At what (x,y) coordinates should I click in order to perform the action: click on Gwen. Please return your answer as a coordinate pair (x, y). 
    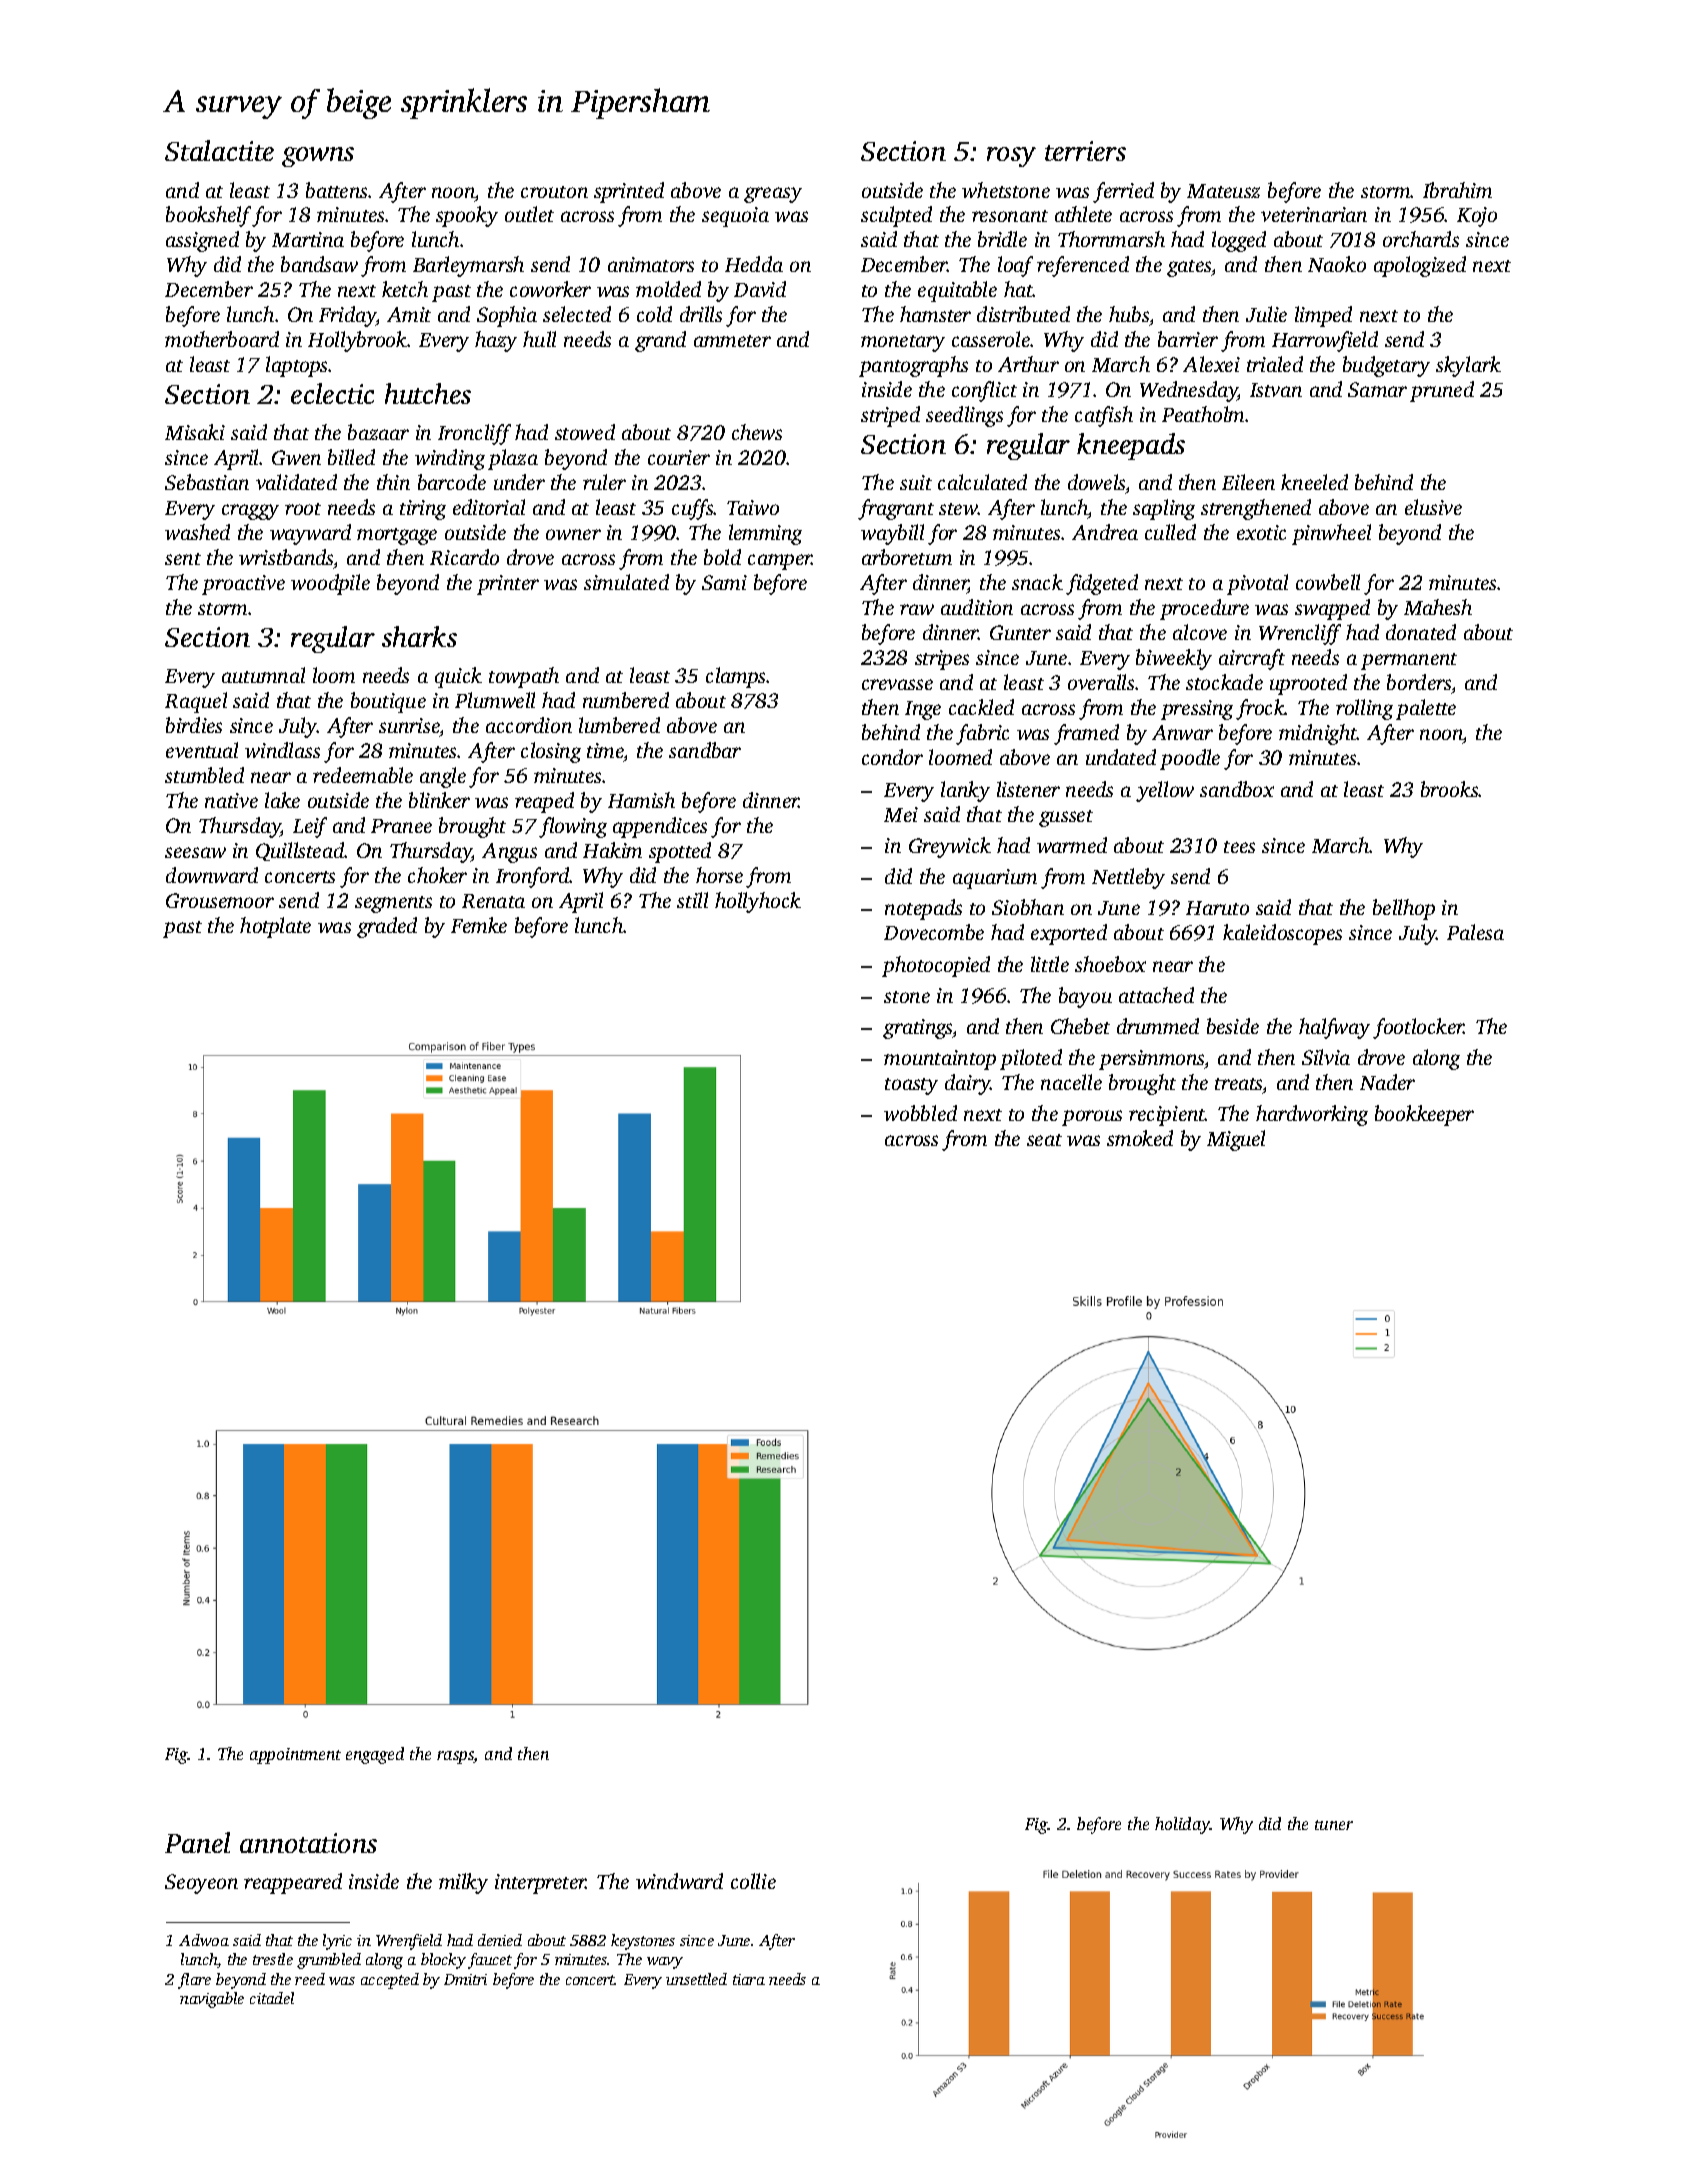
    Looking at the image, I should click on (296, 457).
